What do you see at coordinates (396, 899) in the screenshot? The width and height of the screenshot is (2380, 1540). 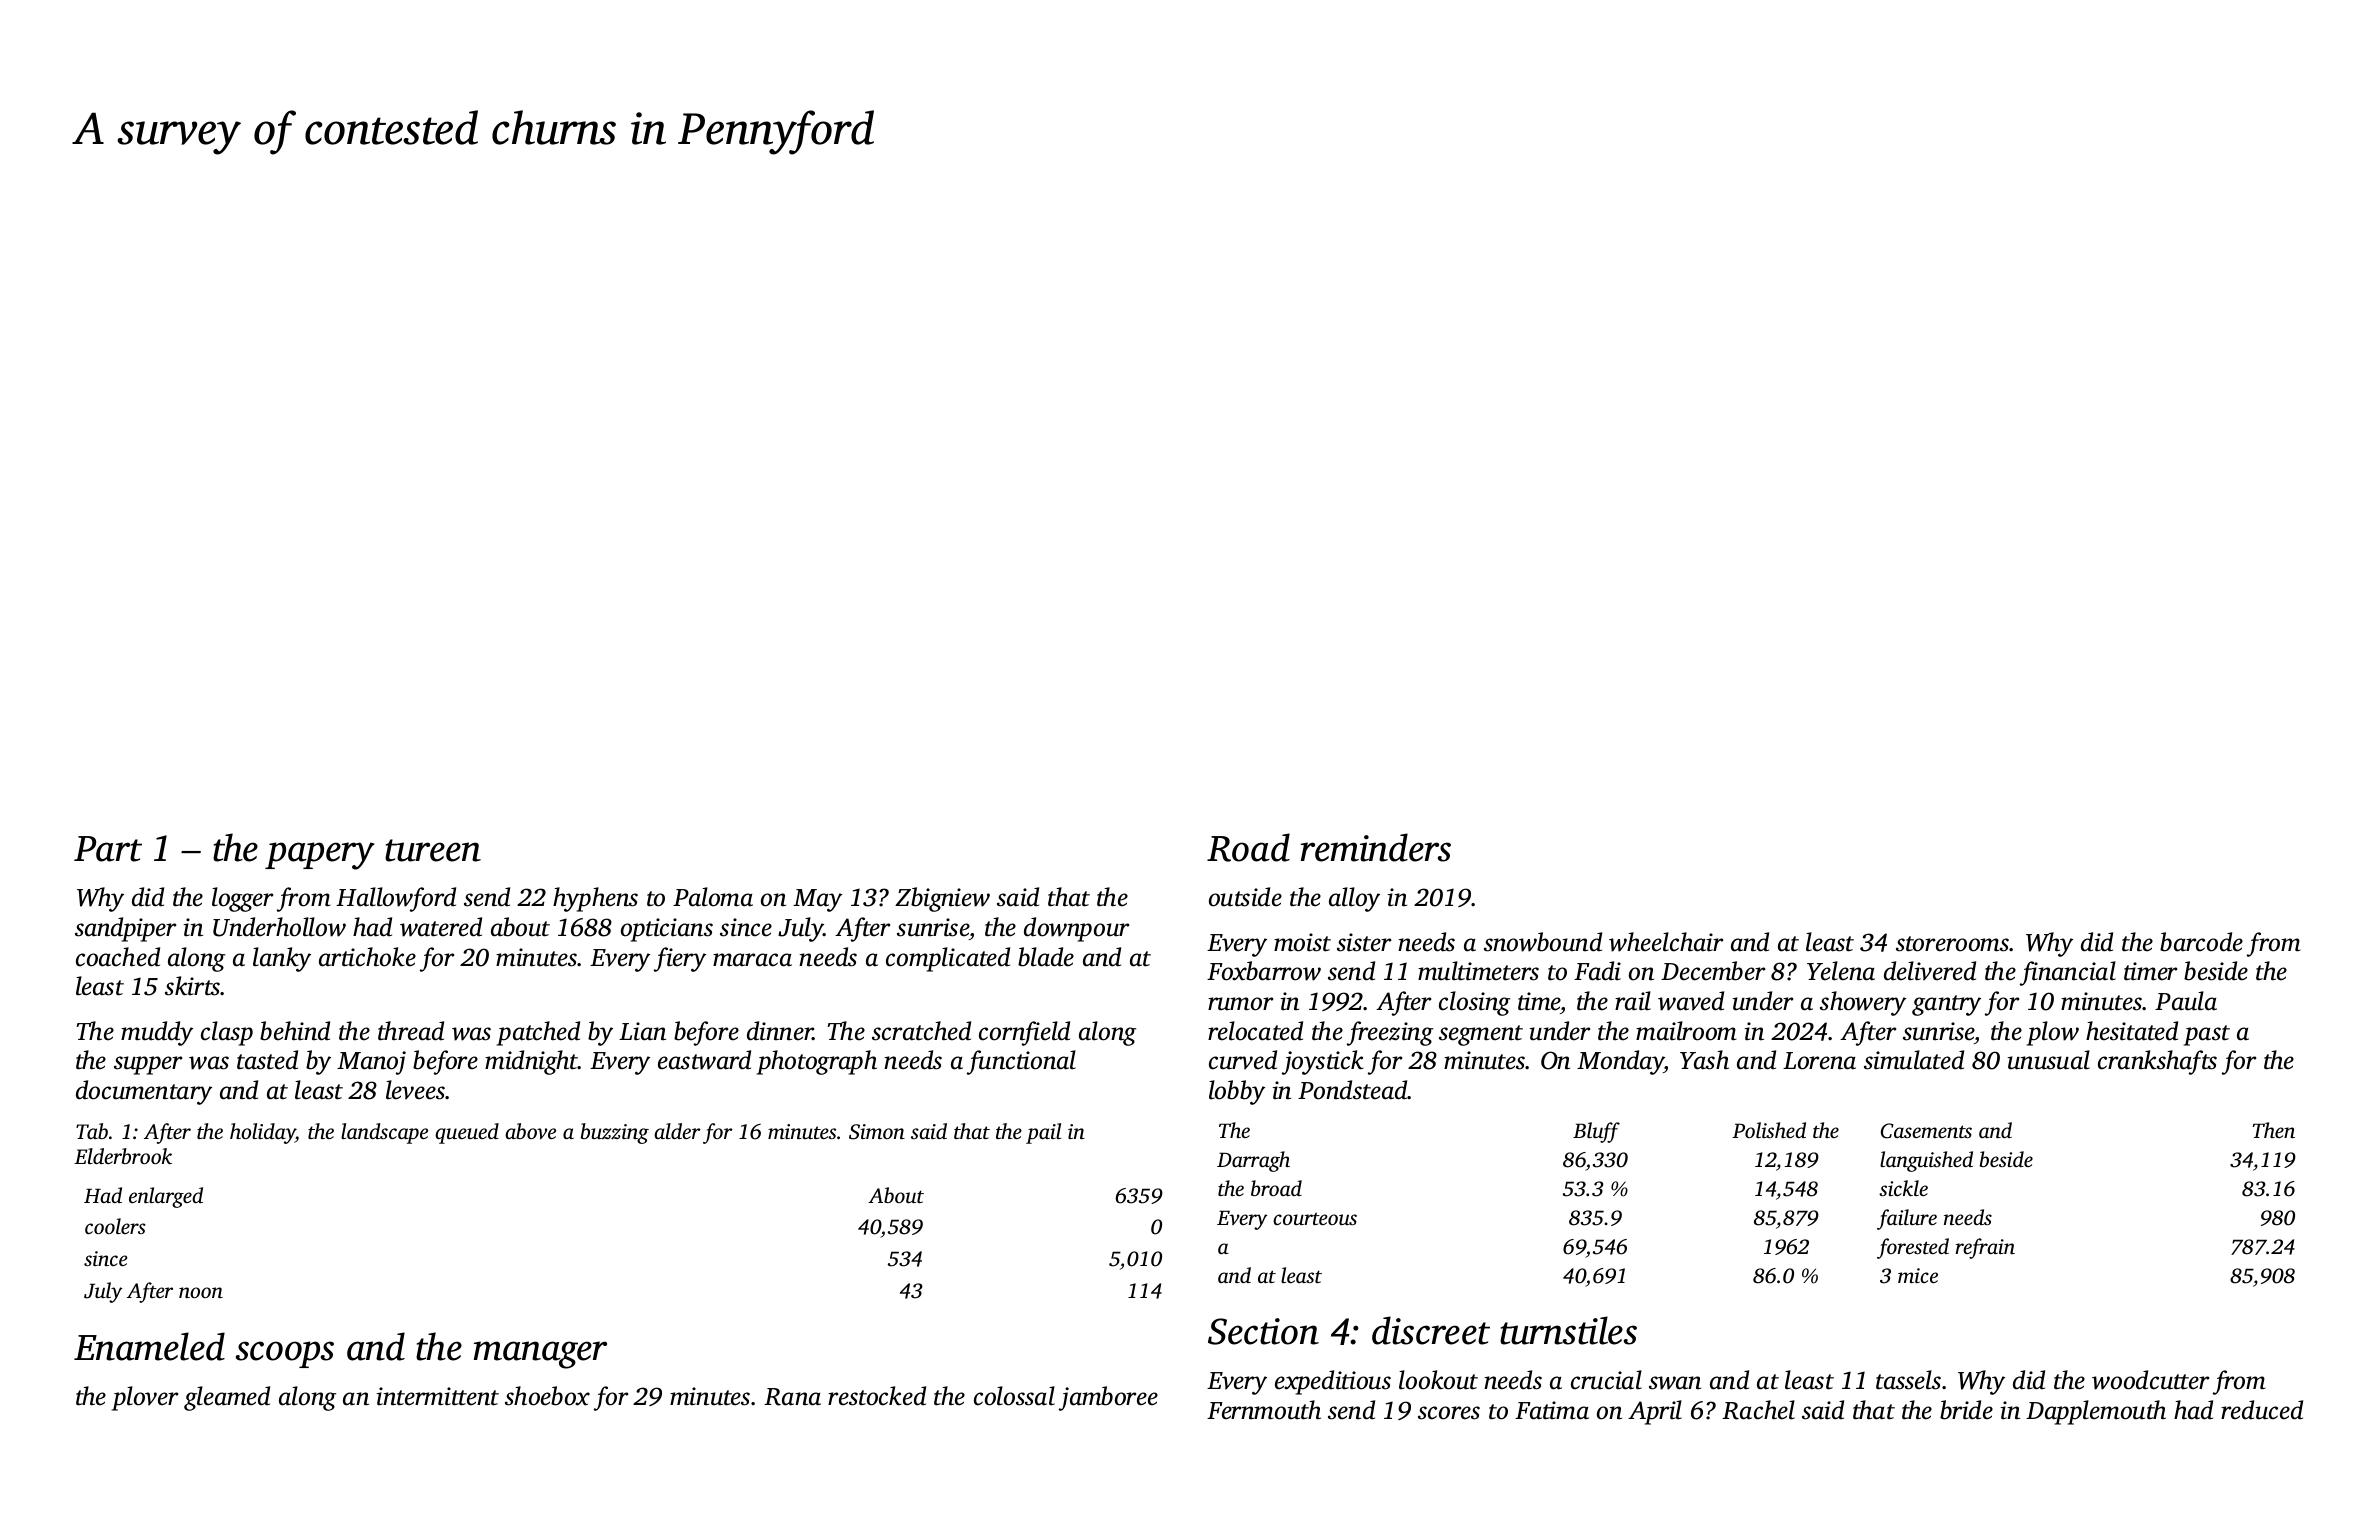 I see `Hallowford` at bounding box center [396, 899].
